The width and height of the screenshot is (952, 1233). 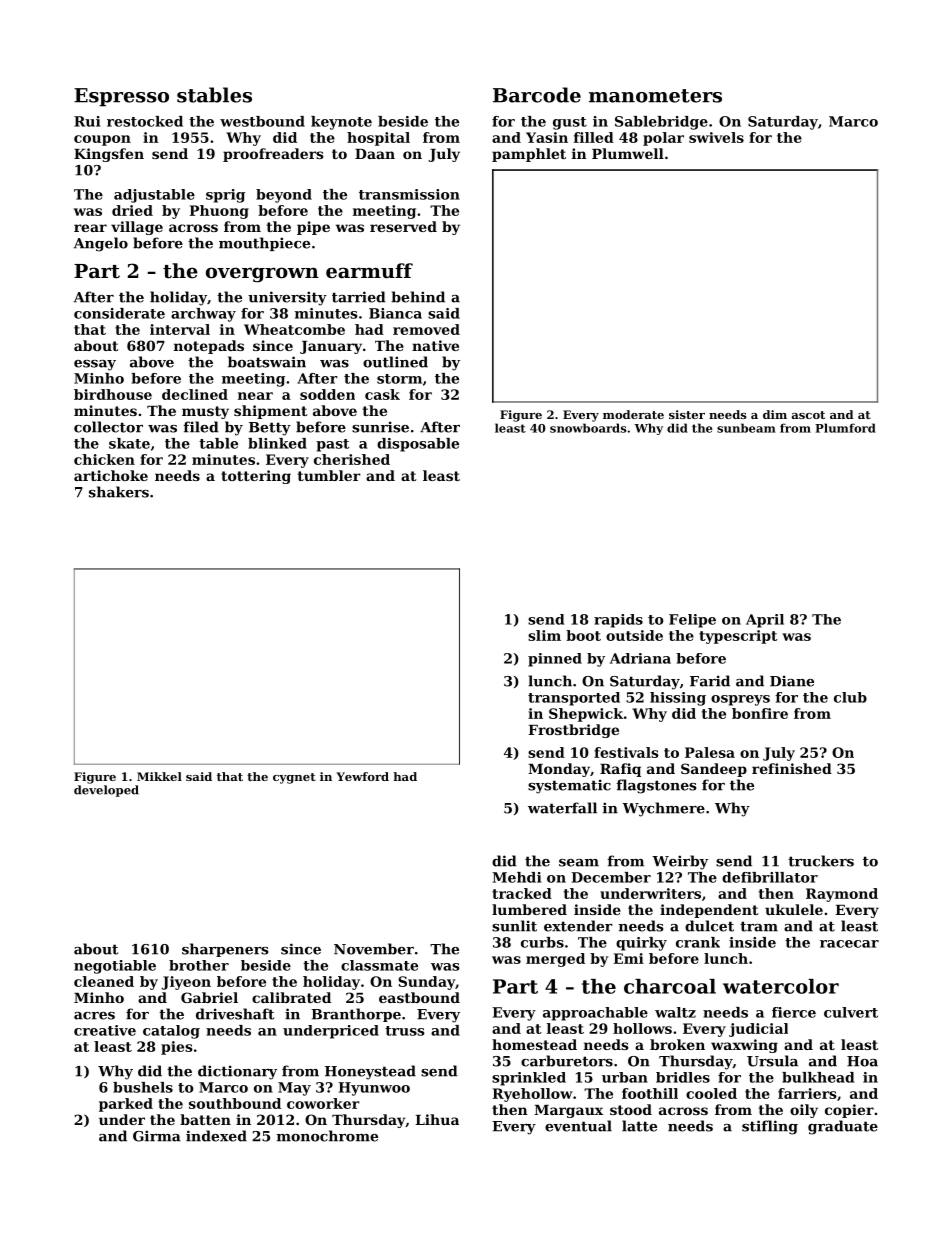 I want to click on Barcode, so click(x=537, y=95).
